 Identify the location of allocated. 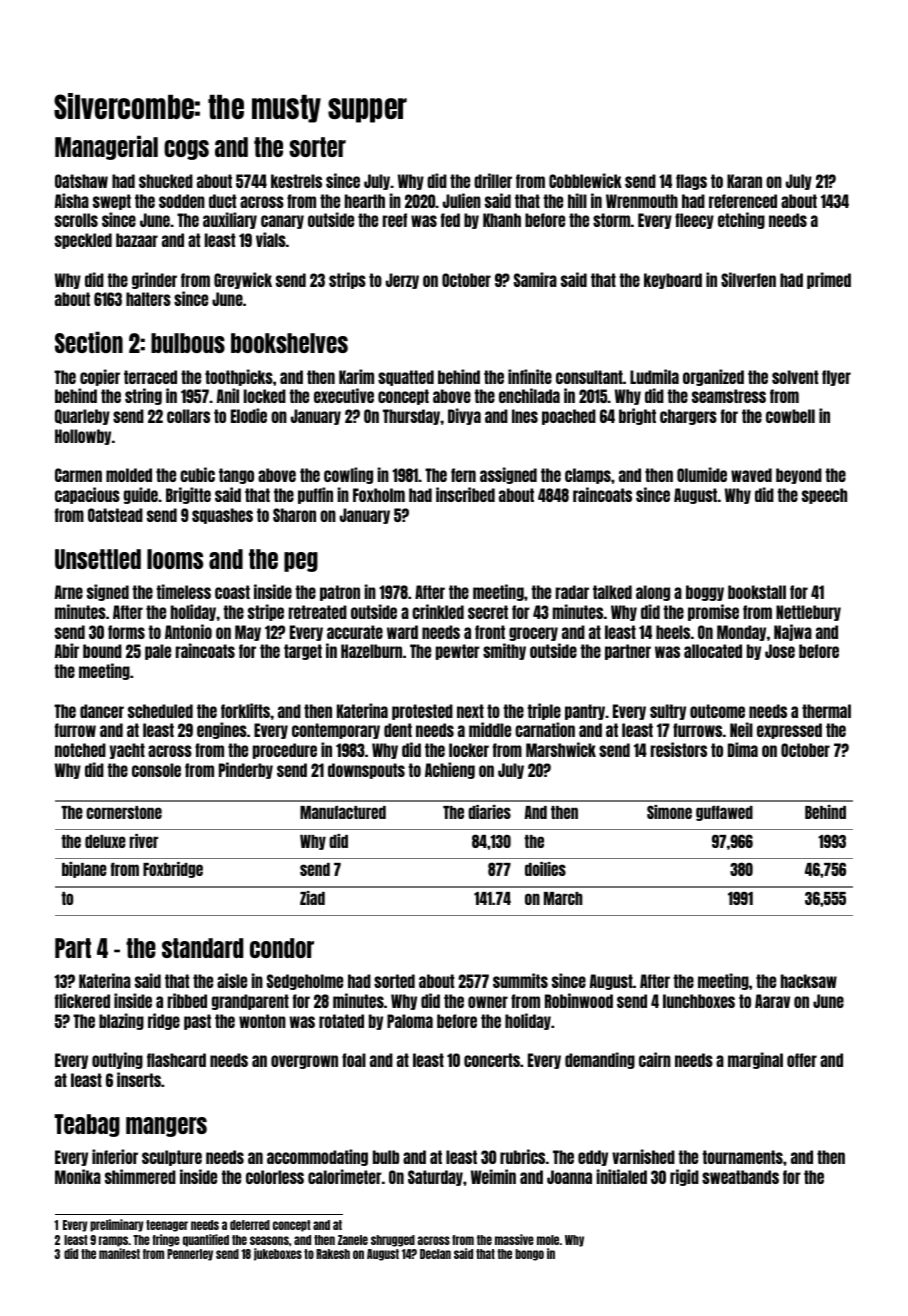
(713, 651).
